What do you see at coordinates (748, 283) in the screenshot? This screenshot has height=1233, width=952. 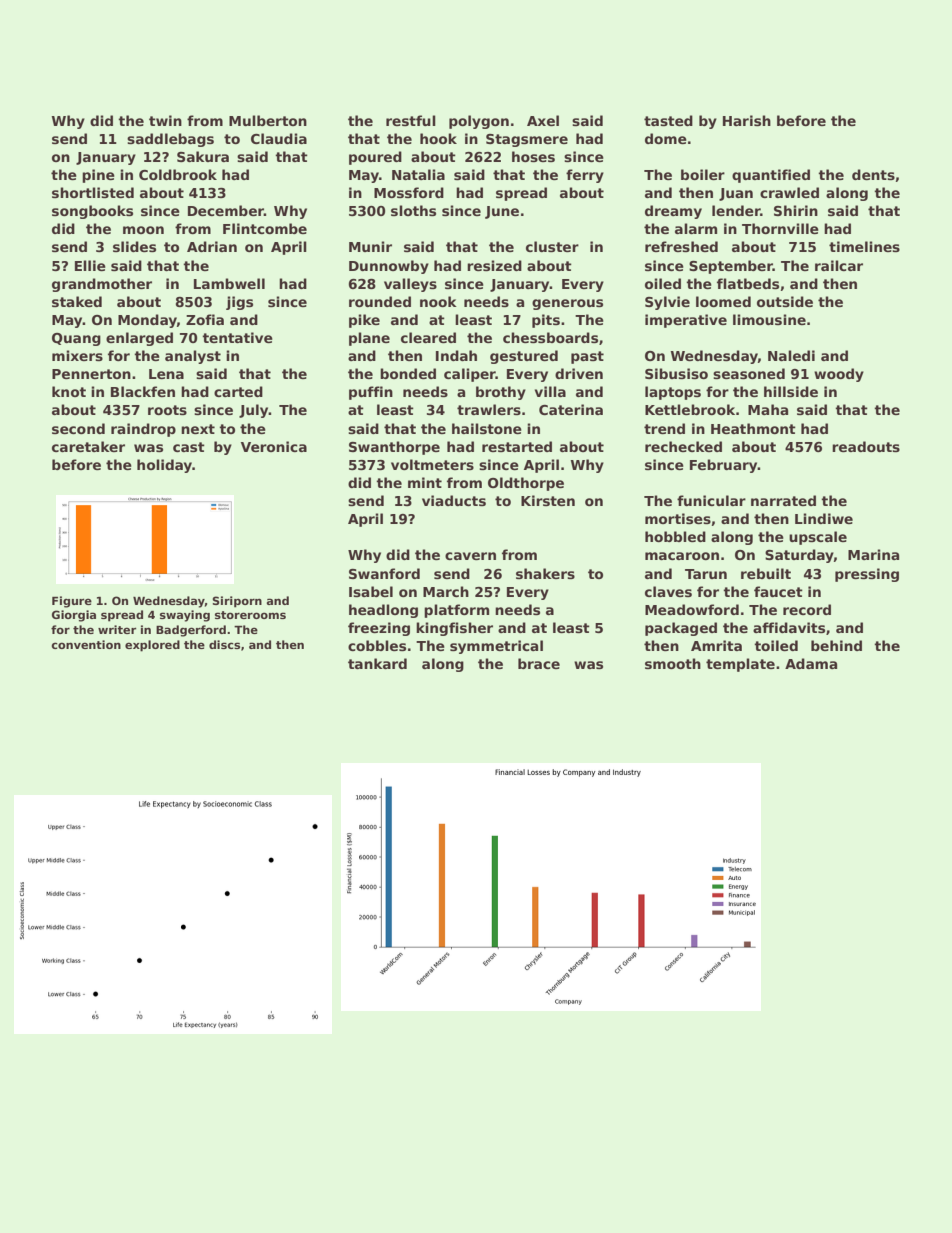 I see `flatbeds` at bounding box center [748, 283].
